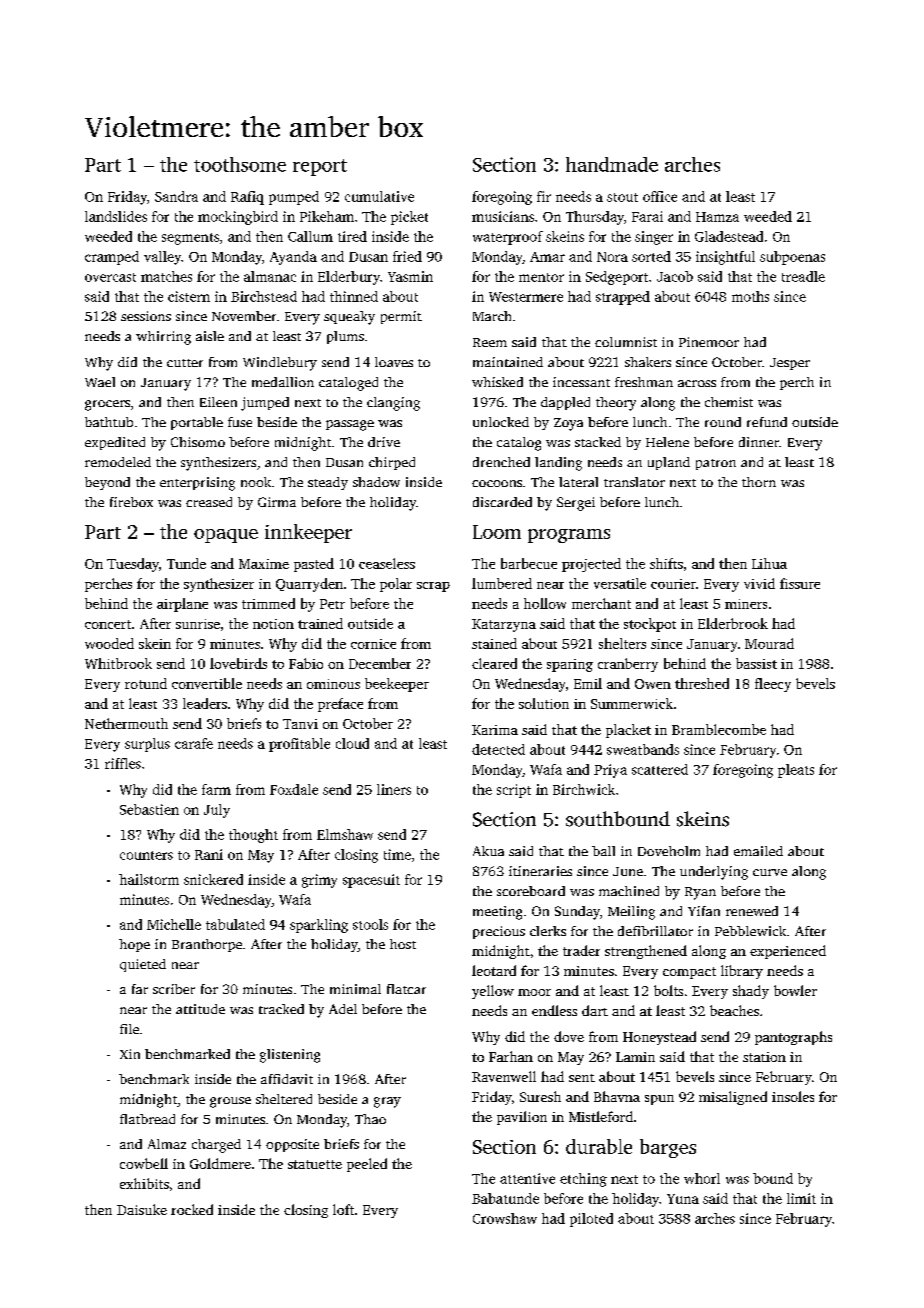 This image has height=1308, width=924. I want to click on loft, so click(343, 1209).
